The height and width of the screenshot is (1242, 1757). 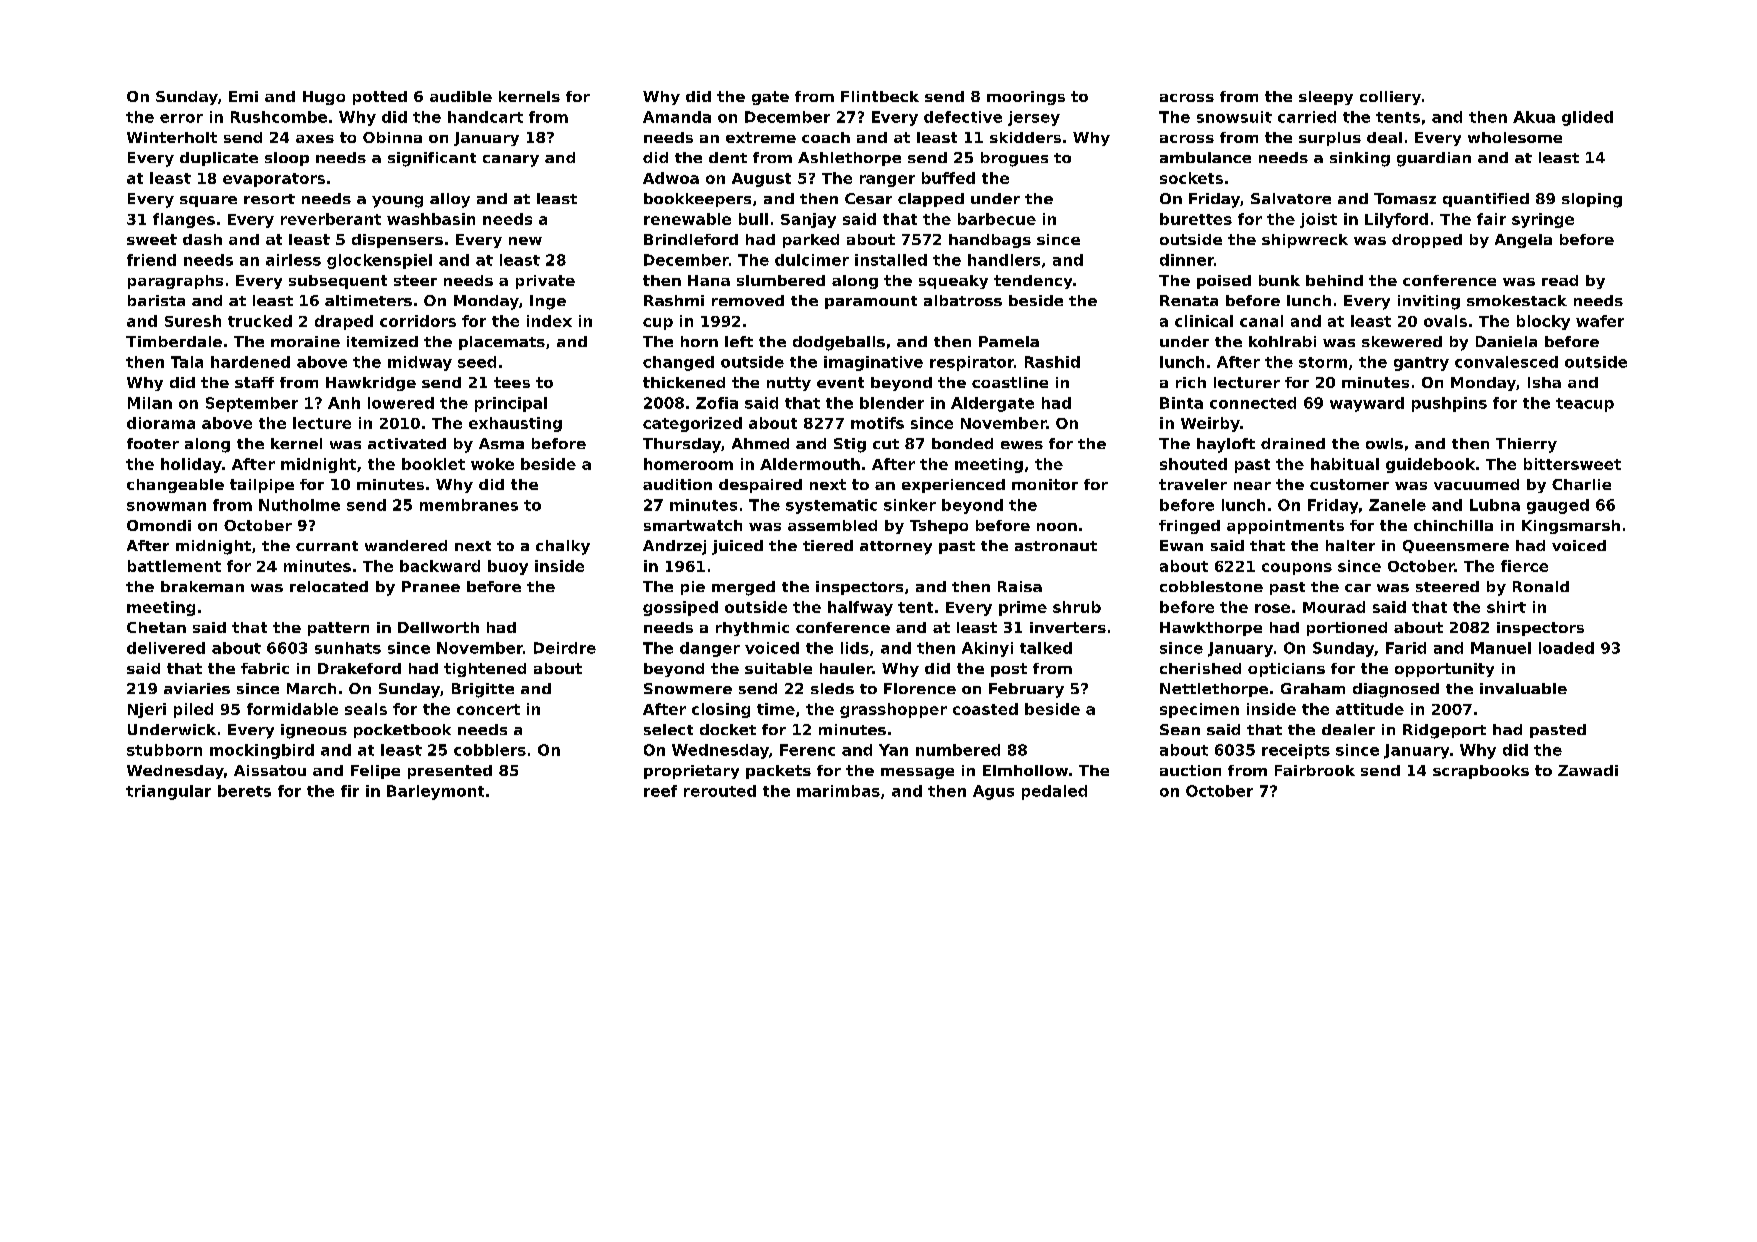 What do you see at coordinates (1390, 98) in the screenshot?
I see `colliery` at bounding box center [1390, 98].
